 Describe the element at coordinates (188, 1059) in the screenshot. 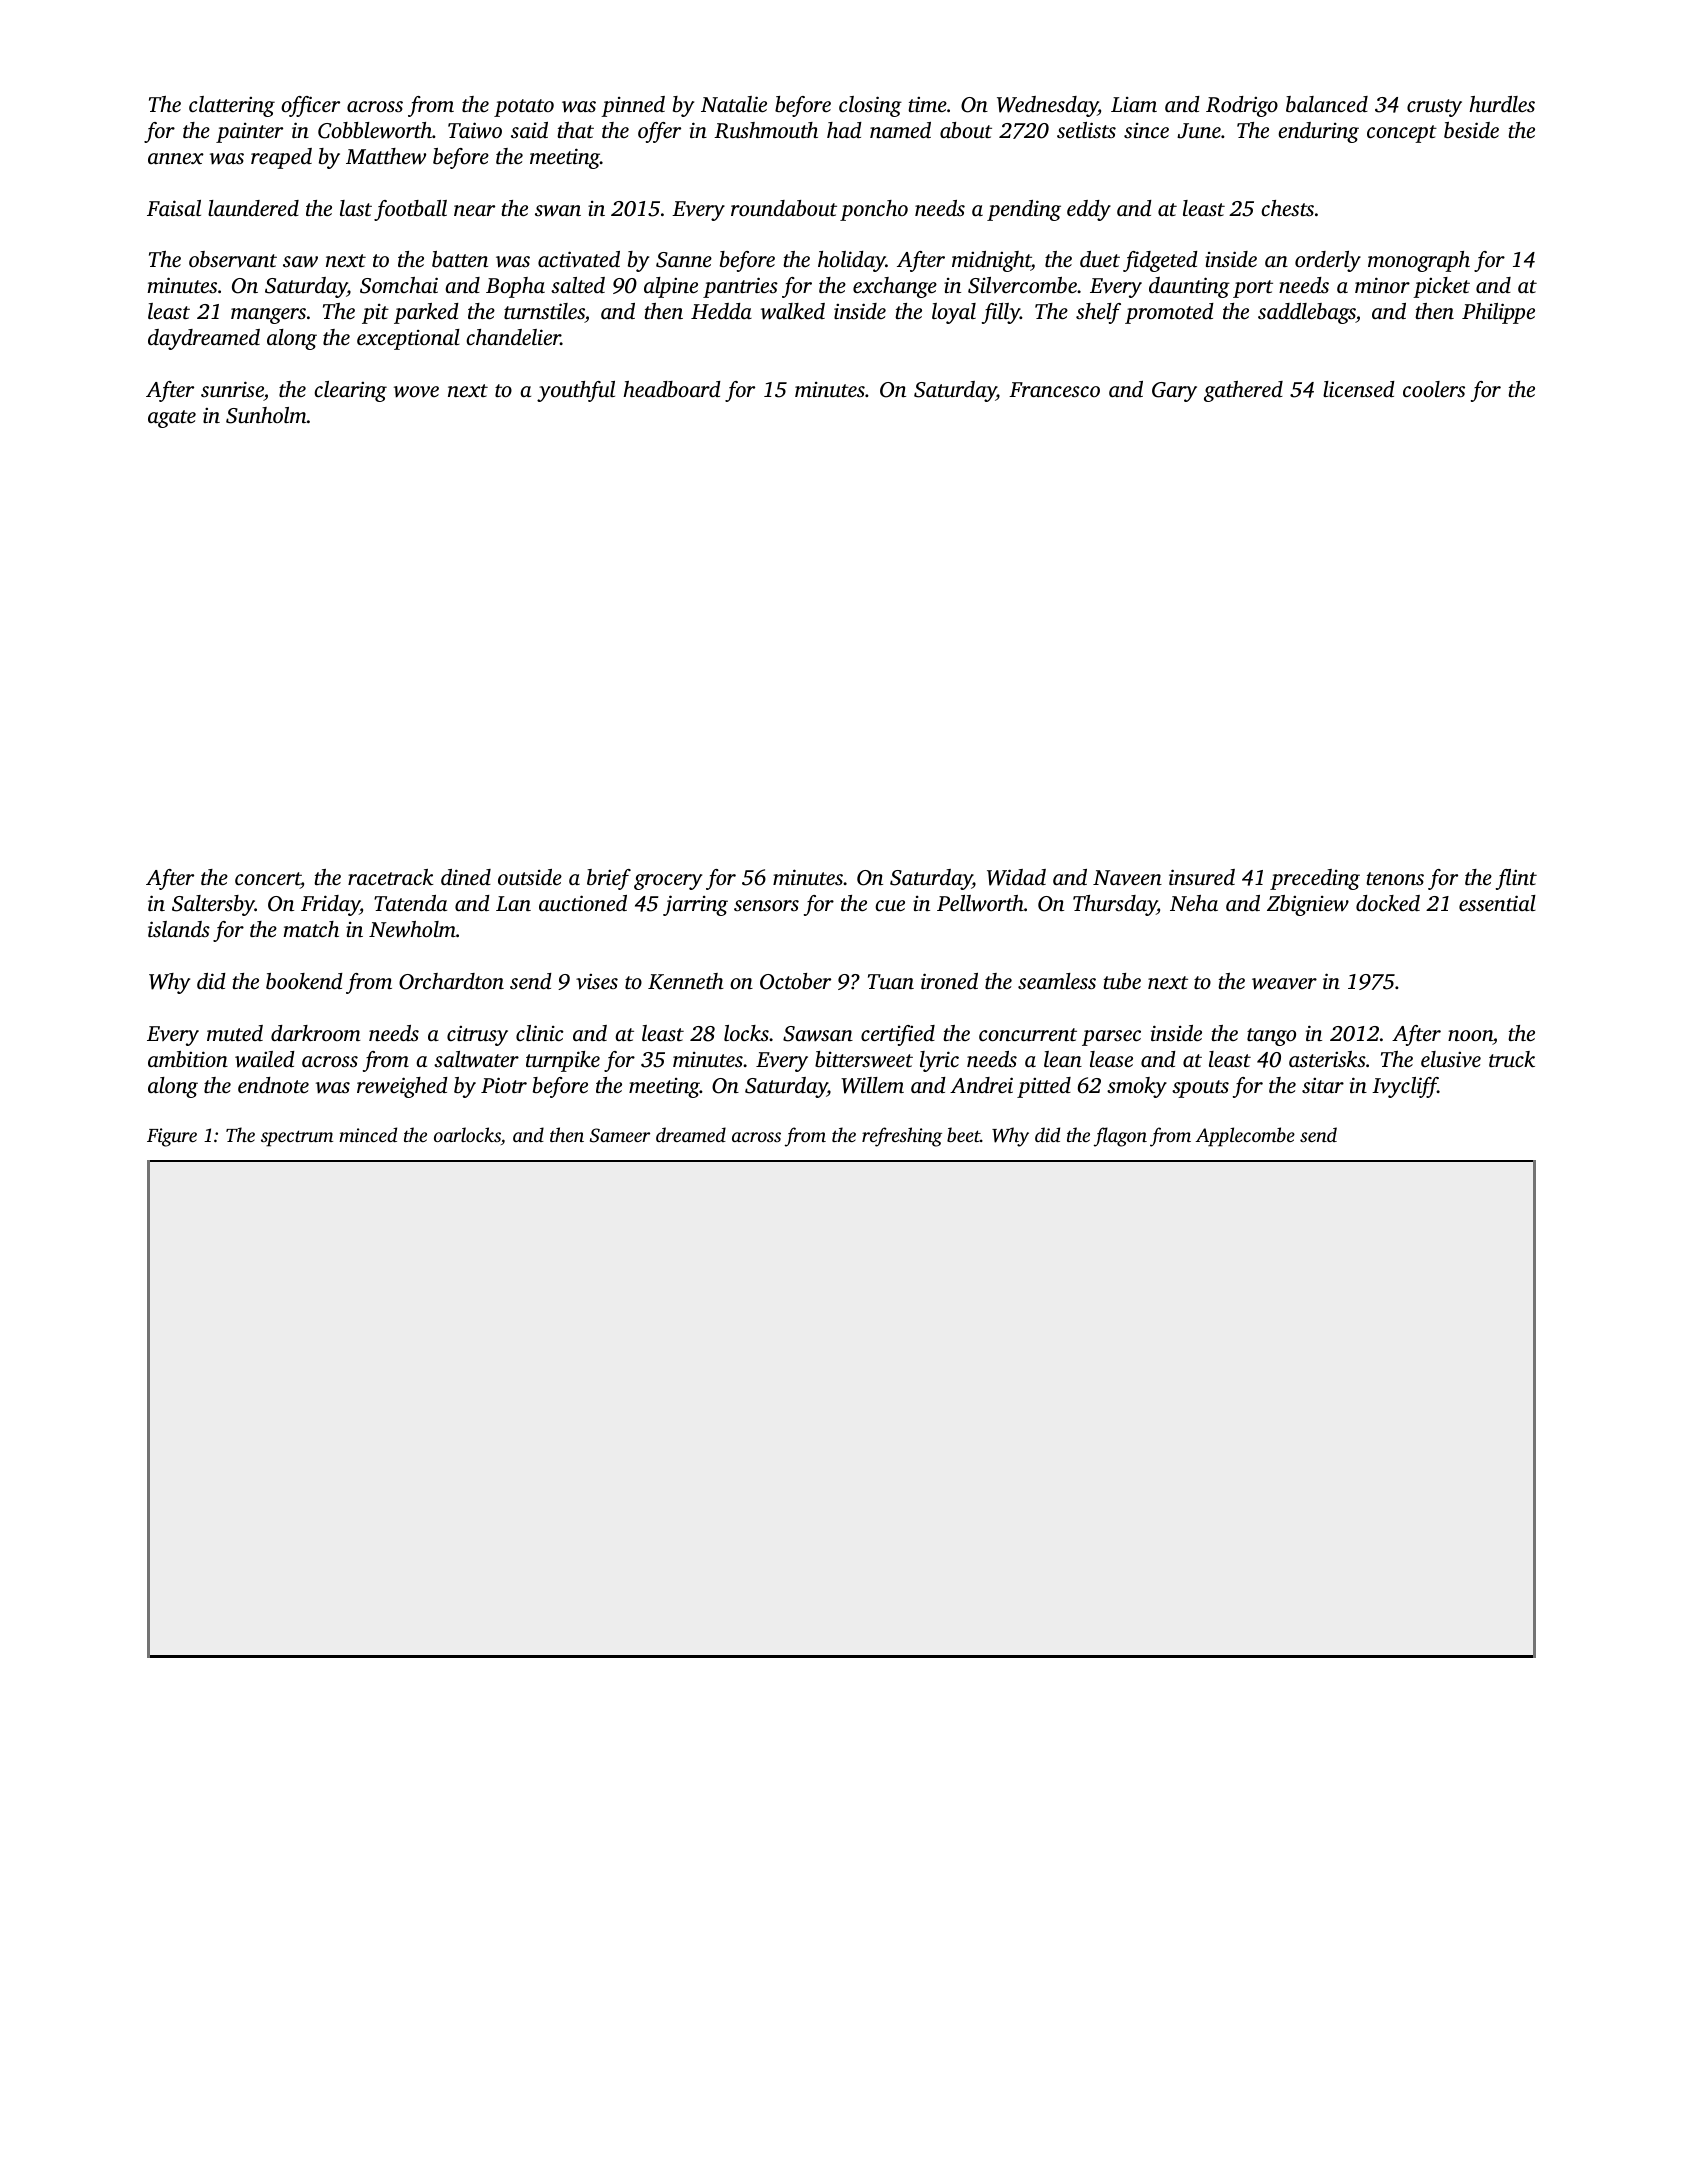

I see `ambition` at that location.
